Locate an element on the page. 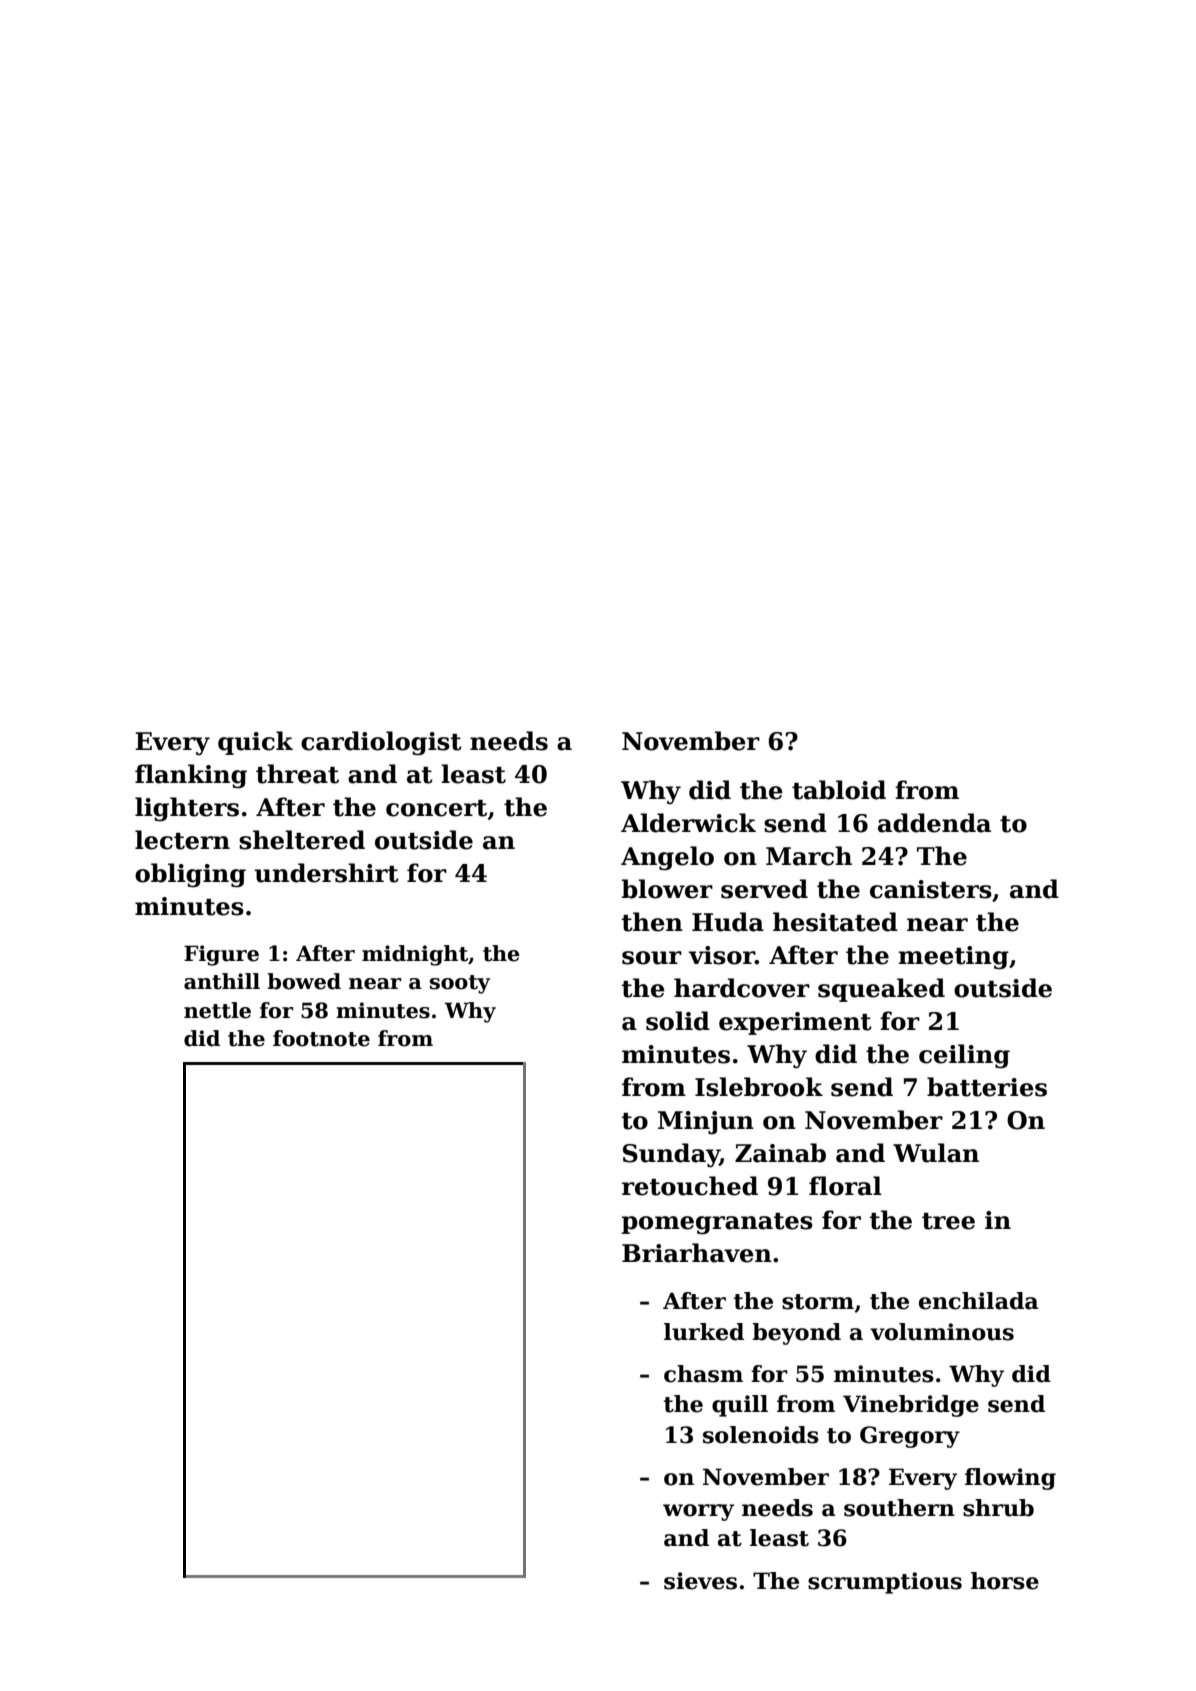  tabloid is located at coordinates (839, 790).
